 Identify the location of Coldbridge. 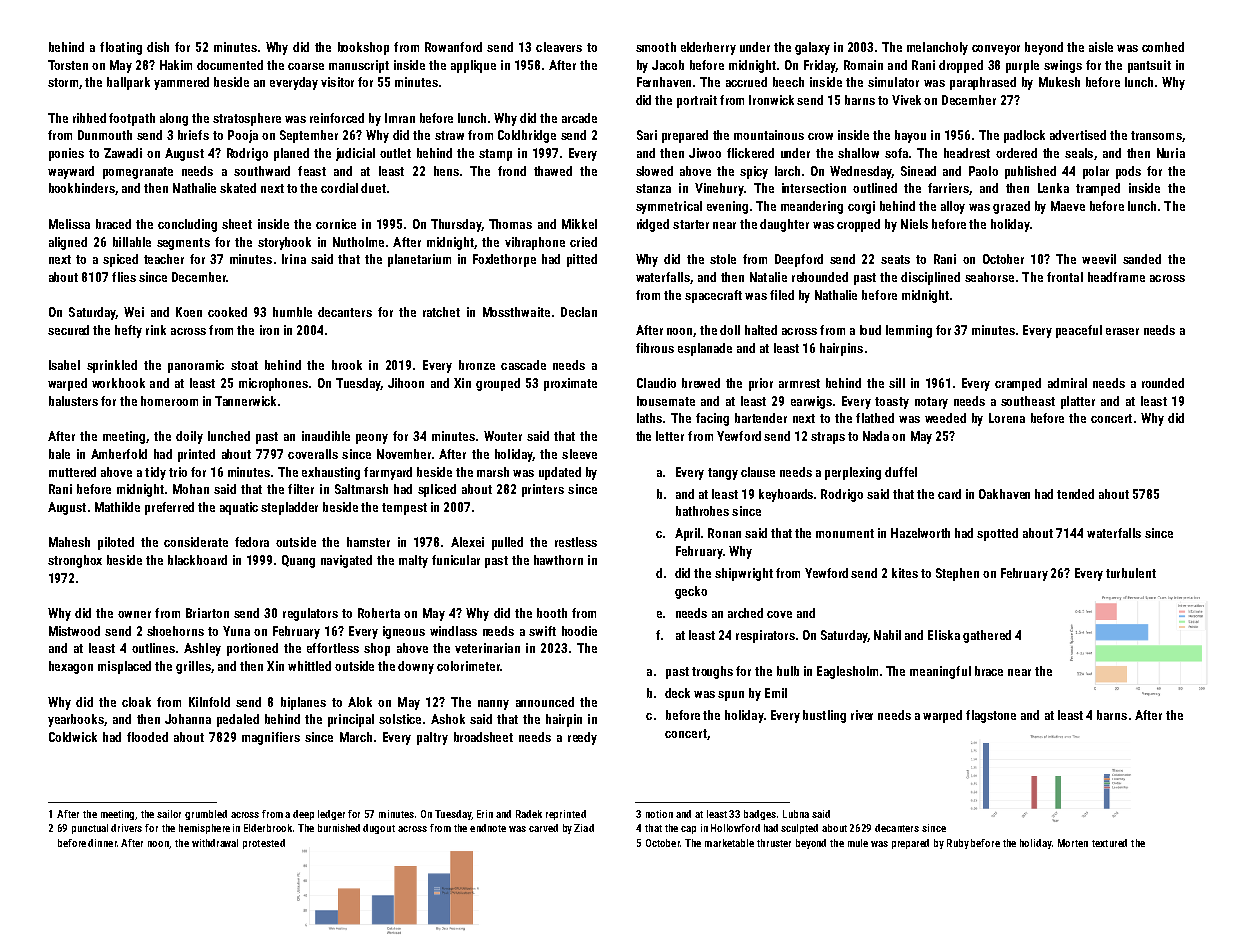
(527, 136).
